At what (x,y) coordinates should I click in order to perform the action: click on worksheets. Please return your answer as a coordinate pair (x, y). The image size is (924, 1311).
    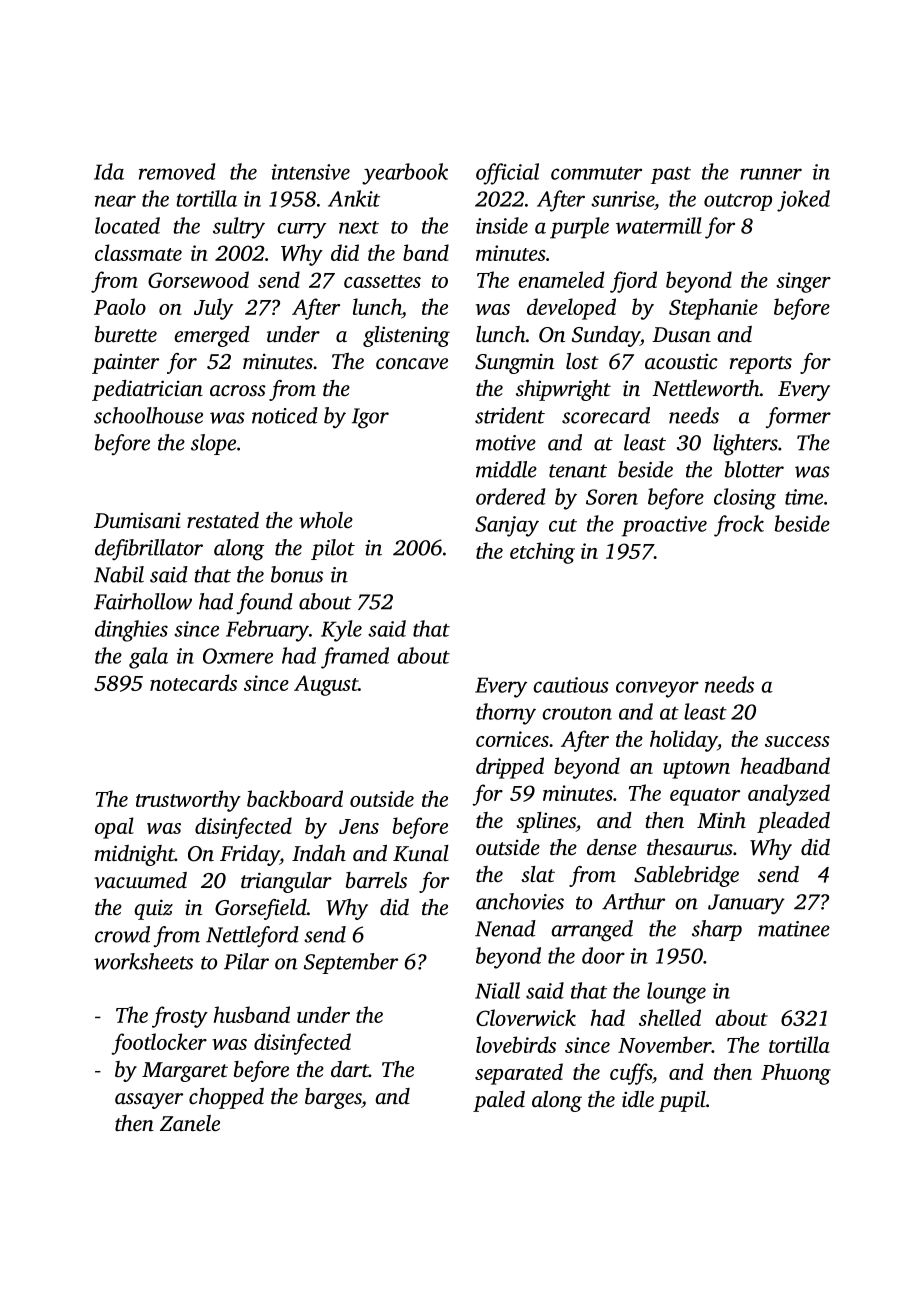
    Looking at the image, I should click on (143, 961).
